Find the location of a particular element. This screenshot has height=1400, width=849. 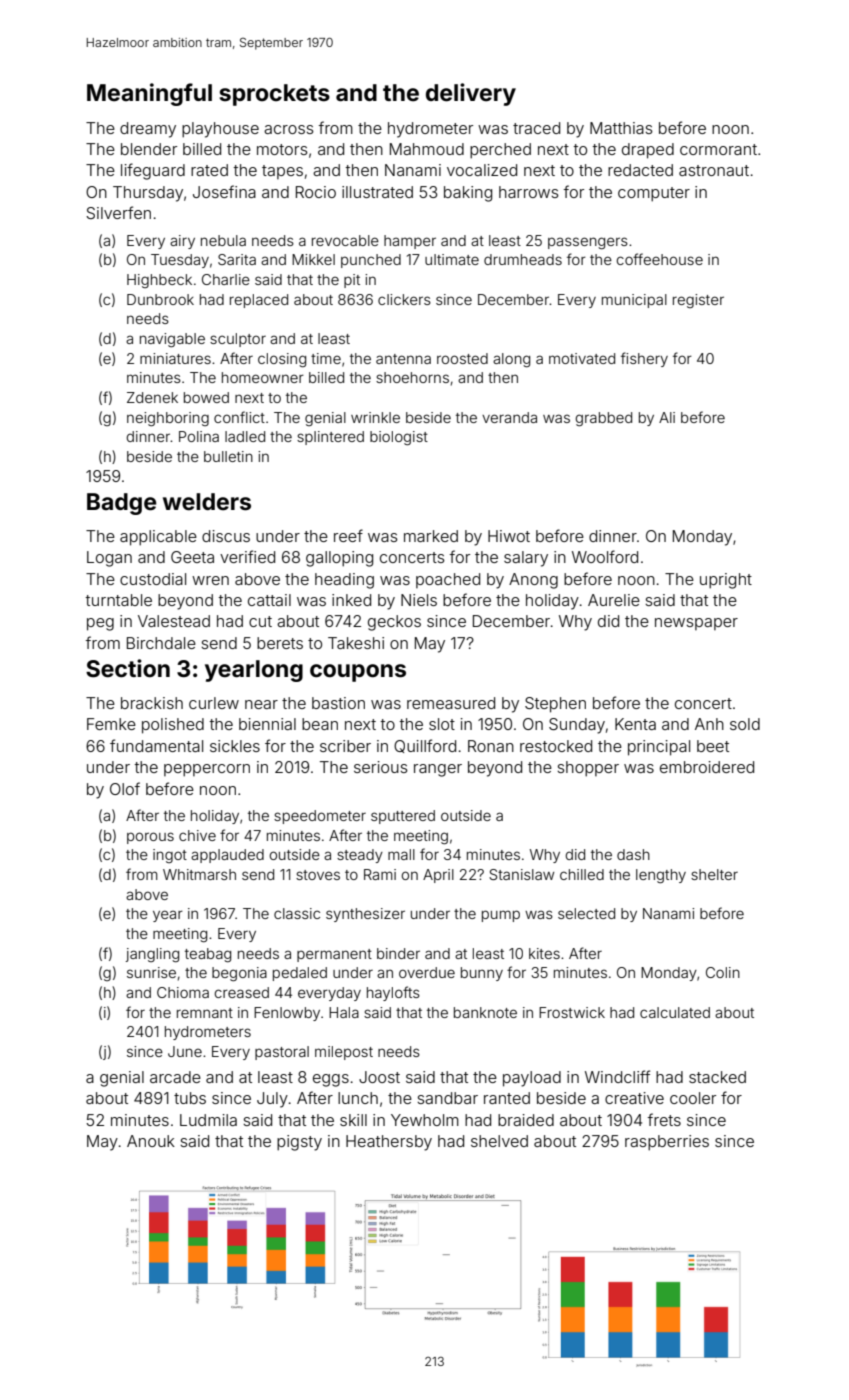

Badge is located at coordinates (122, 504).
